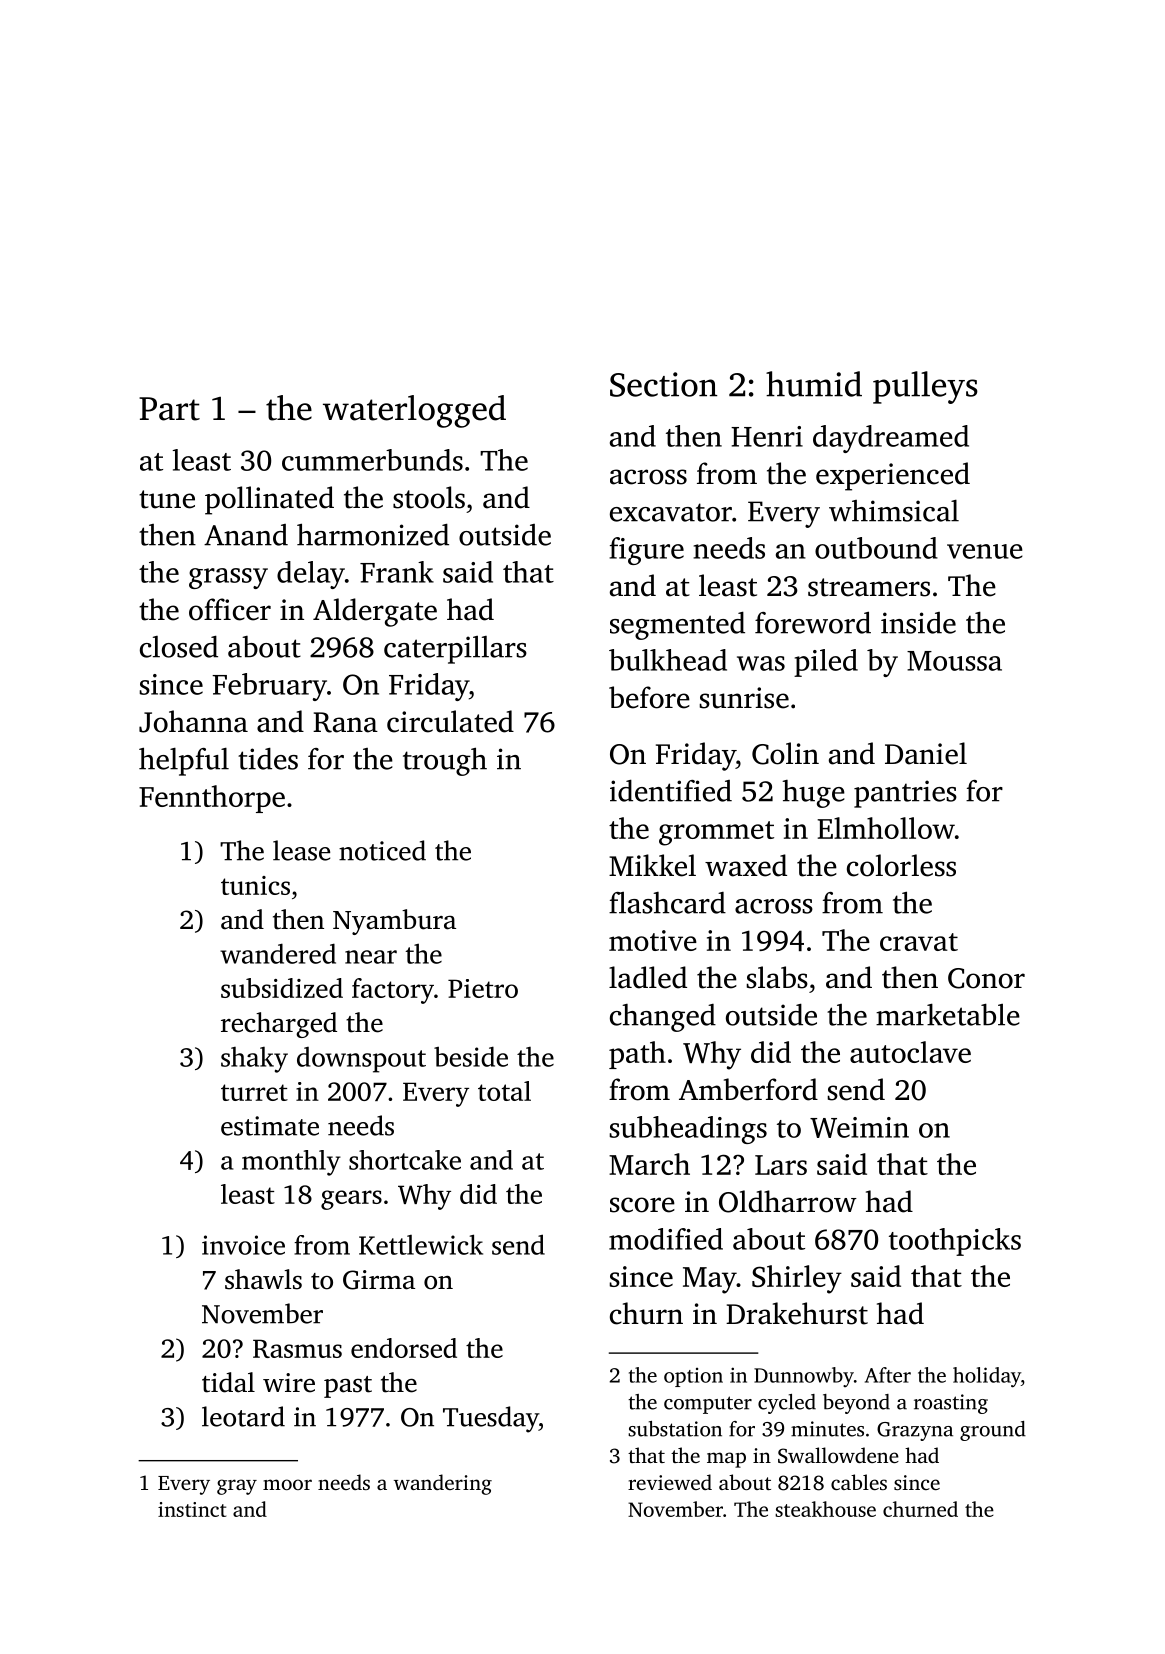 The width and height of the screenshot is (1165, 1654). I want to click on Part, so click(169, 409).
